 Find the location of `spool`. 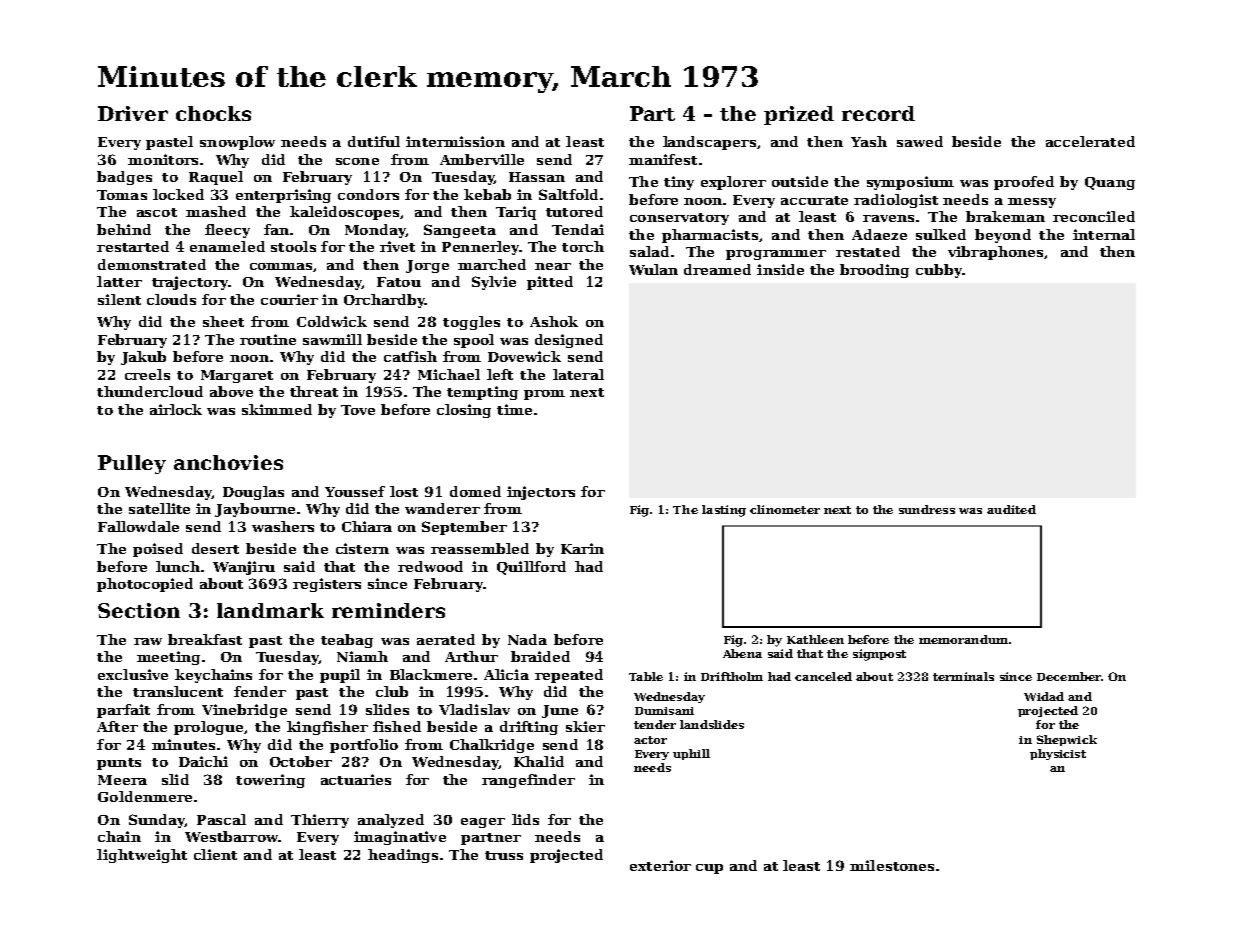

spool is located at coordinates (474, 341).
